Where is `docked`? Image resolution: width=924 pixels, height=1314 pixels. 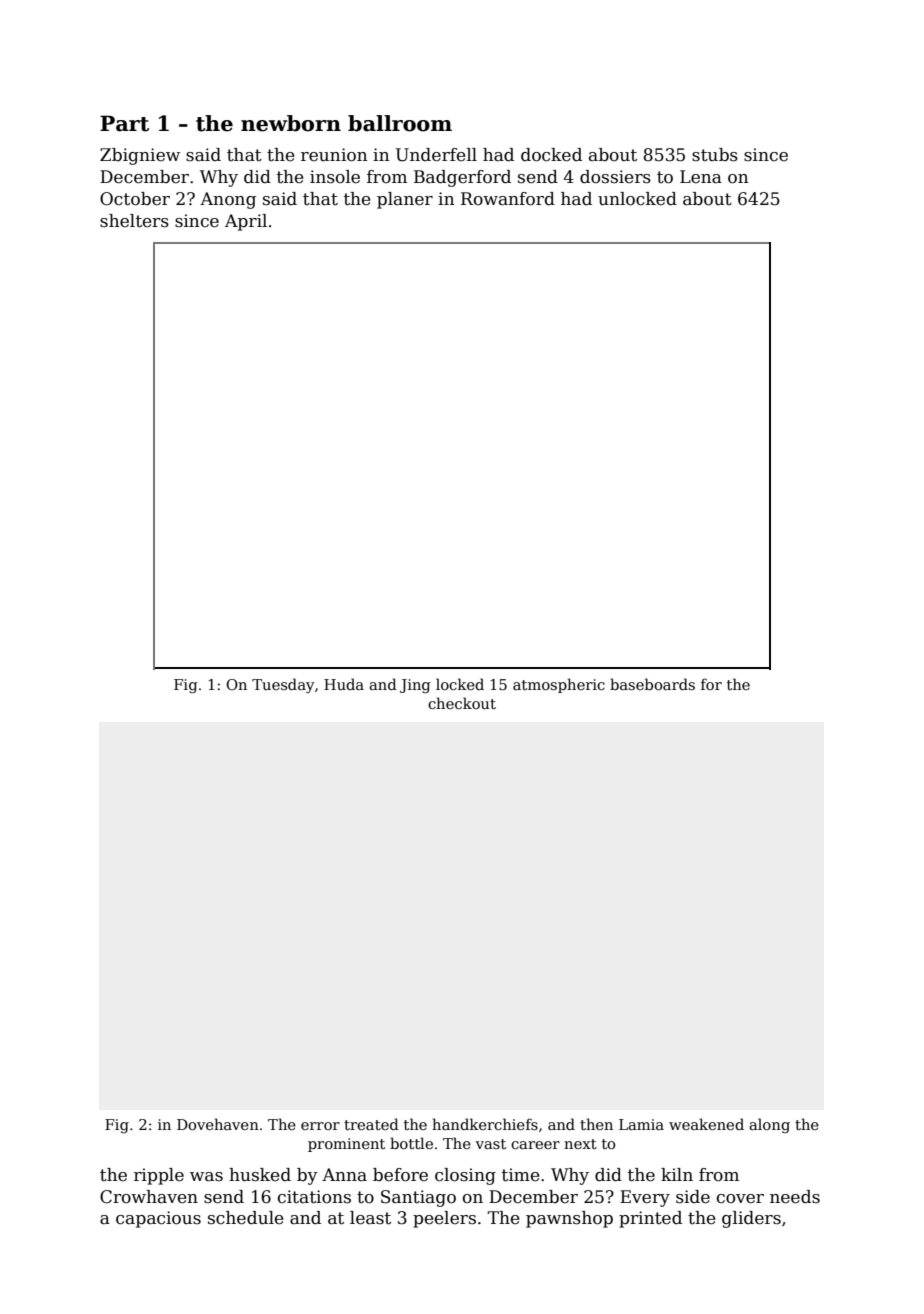 docked is located at coordinates (551, 155).
